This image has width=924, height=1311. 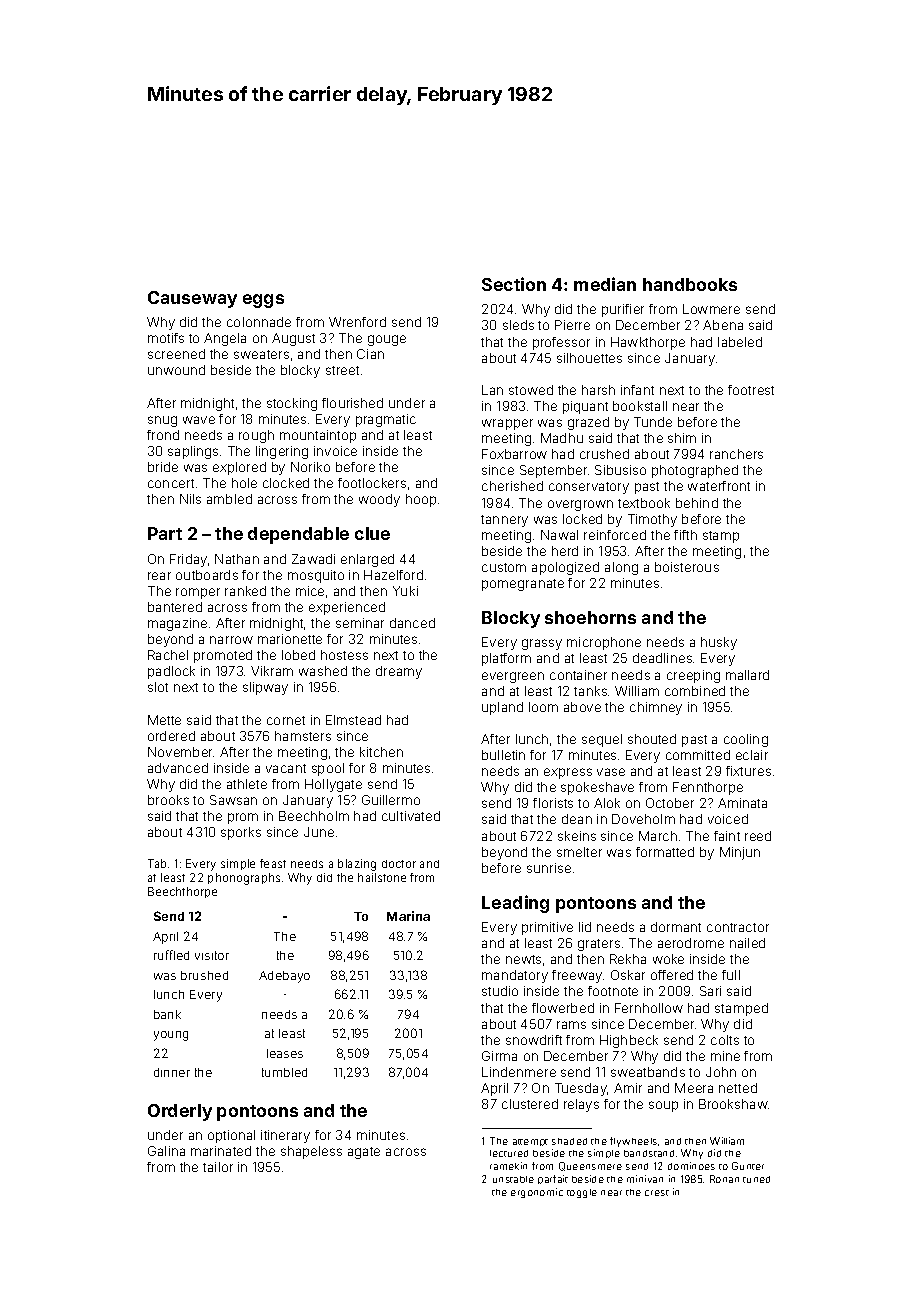 I want to click on tailor, so click(x=218, y=1167).
